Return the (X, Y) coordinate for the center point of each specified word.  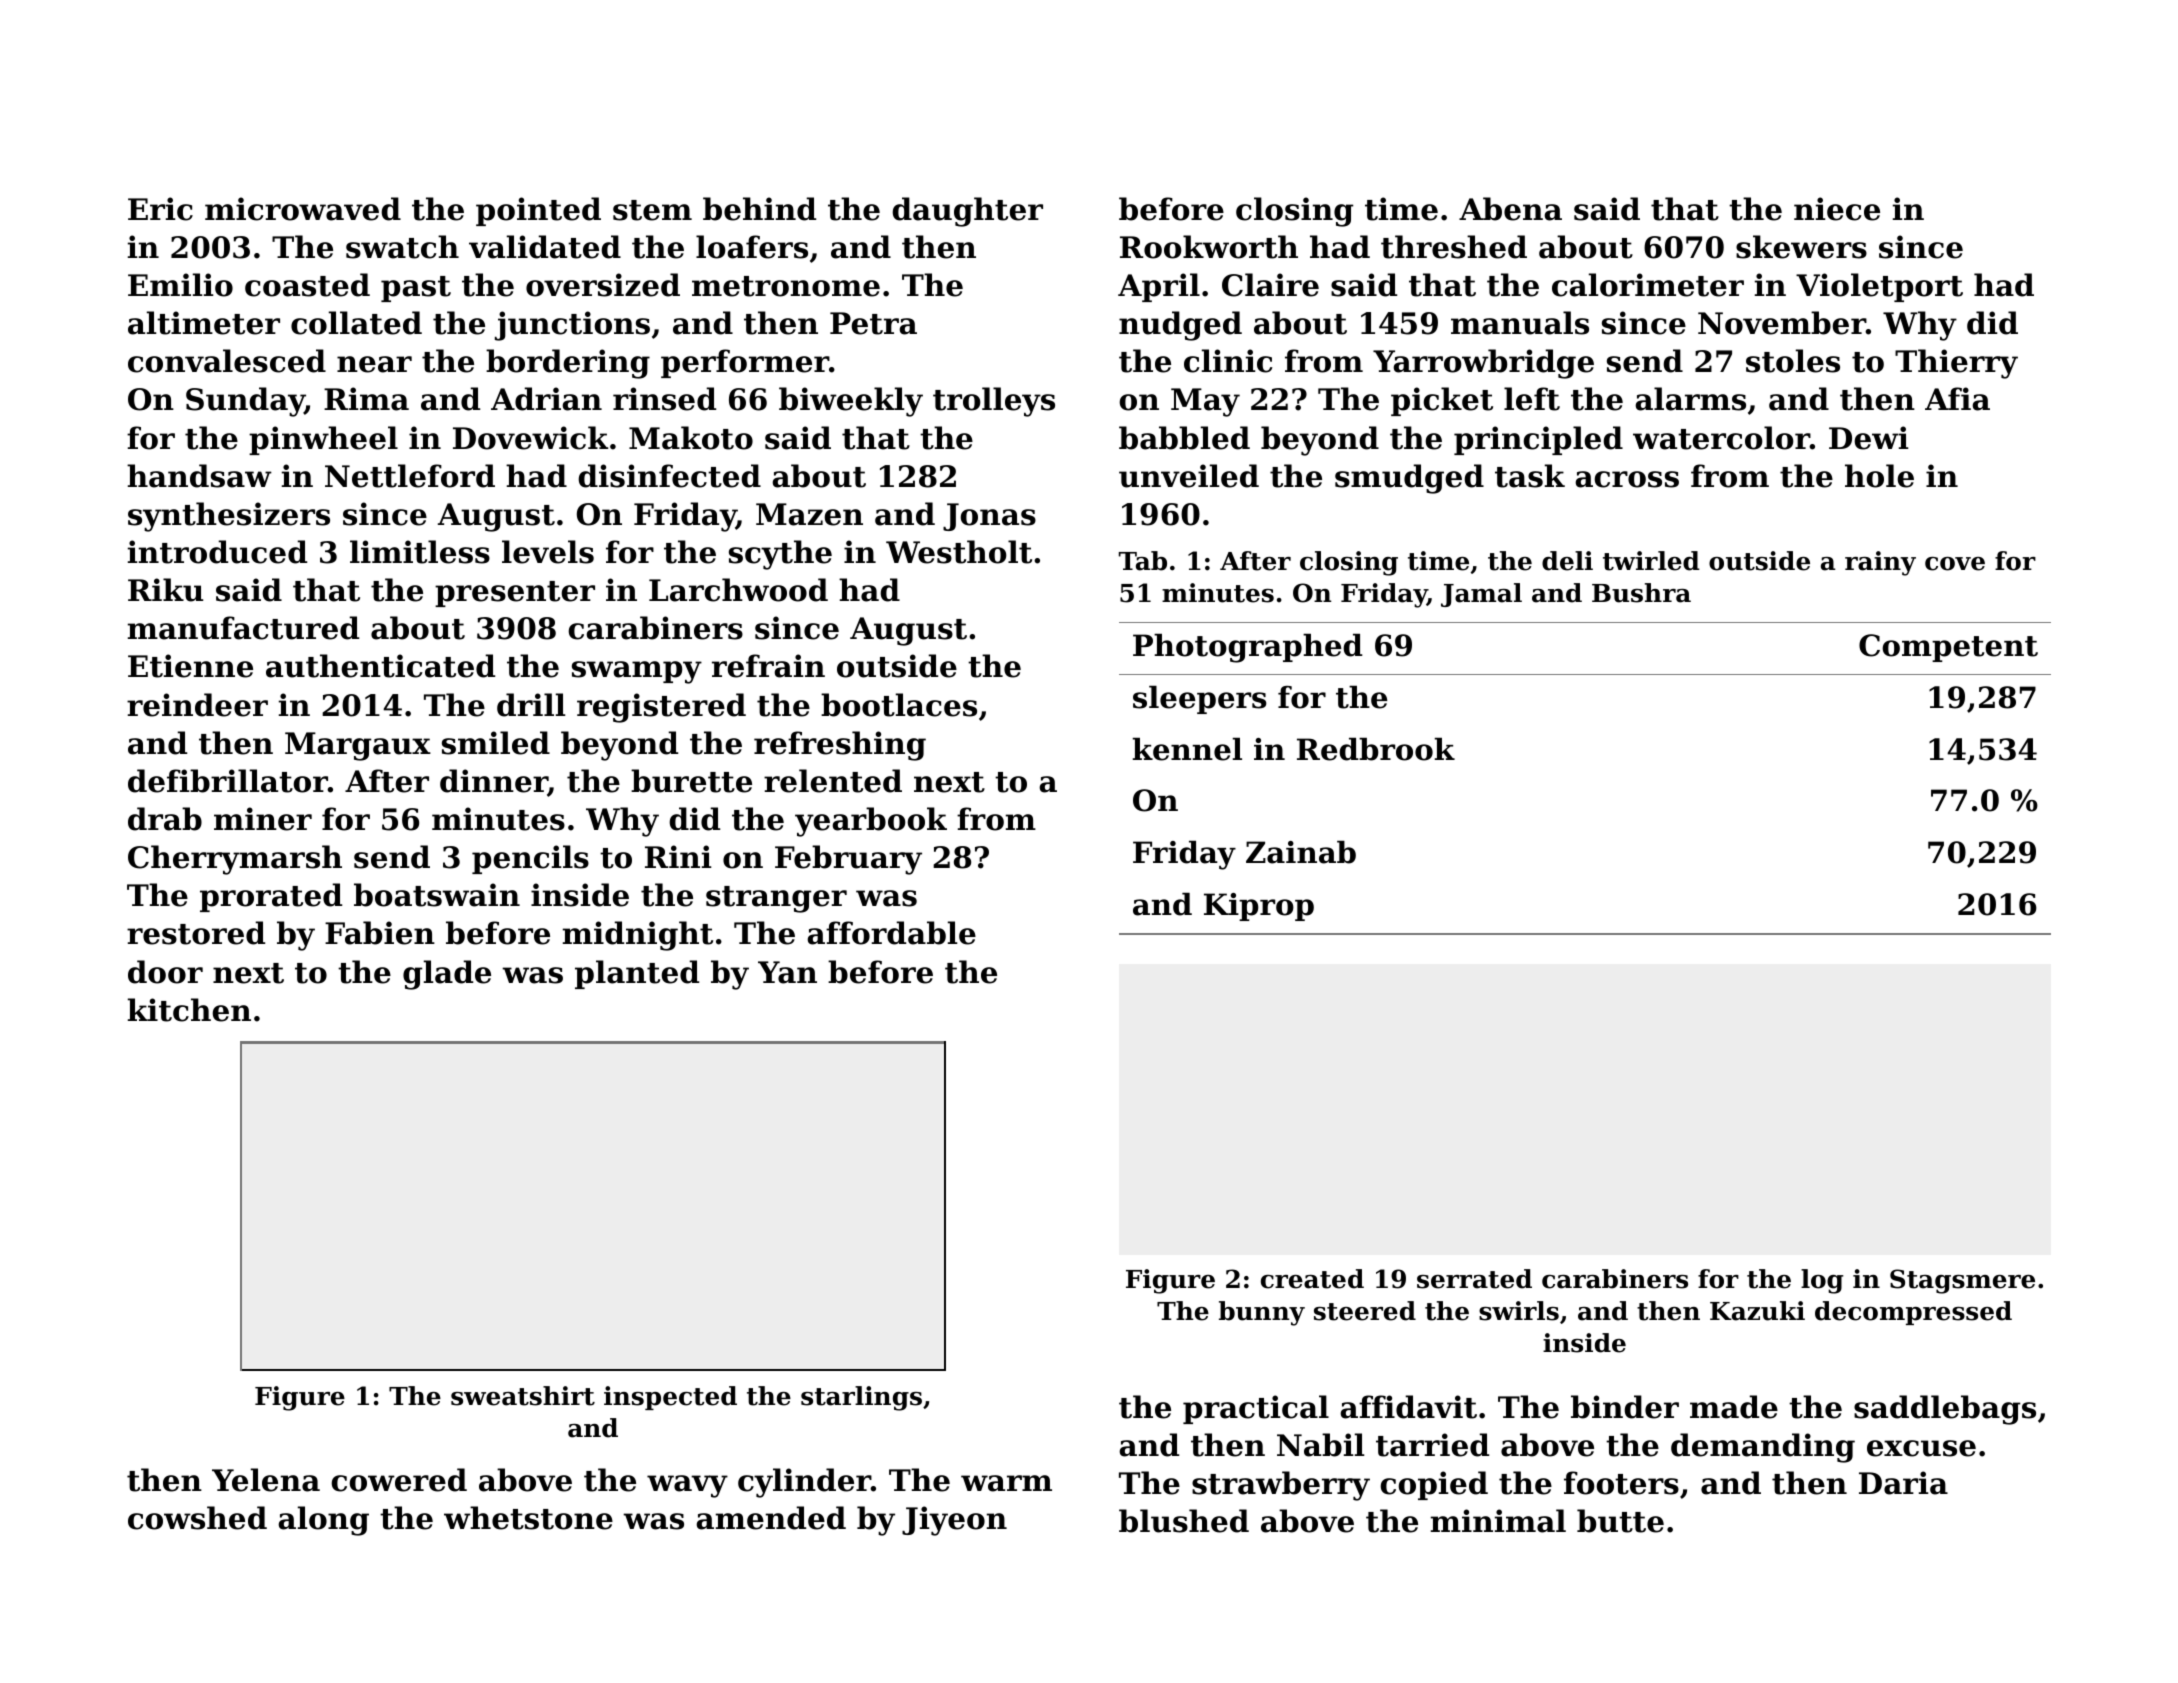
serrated (1474, 1279)
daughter (967, 212)
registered (661, 708)
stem (652, 210)
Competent (1948, 648)
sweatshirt (523, 1396)
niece (1837, 209)
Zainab (1301, 852)
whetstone (528, 1518)
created (1312, 1279)
